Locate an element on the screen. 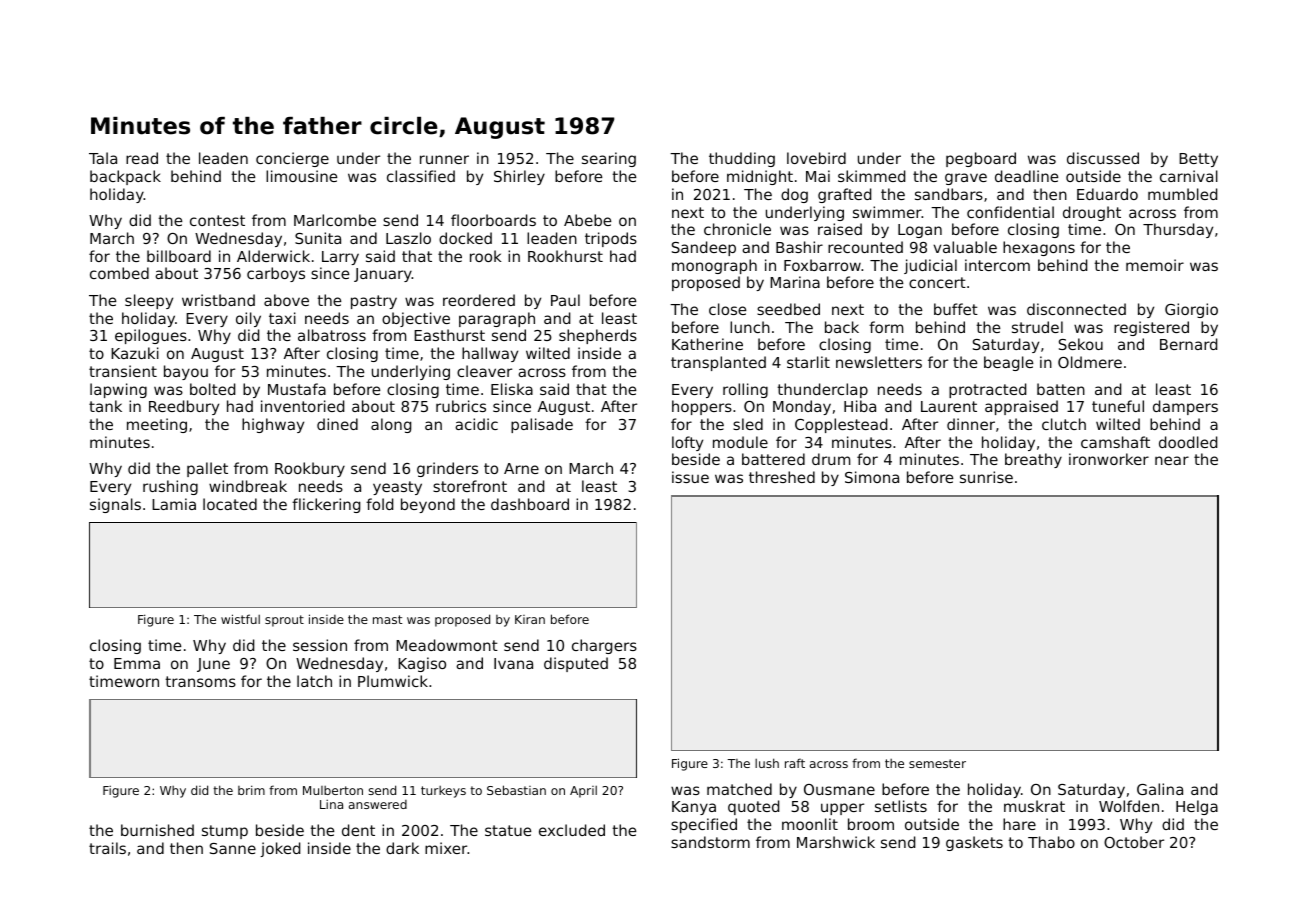 The width and height of the screenshot is (1308, 924). chargers is located at coordinates (604, 646).
